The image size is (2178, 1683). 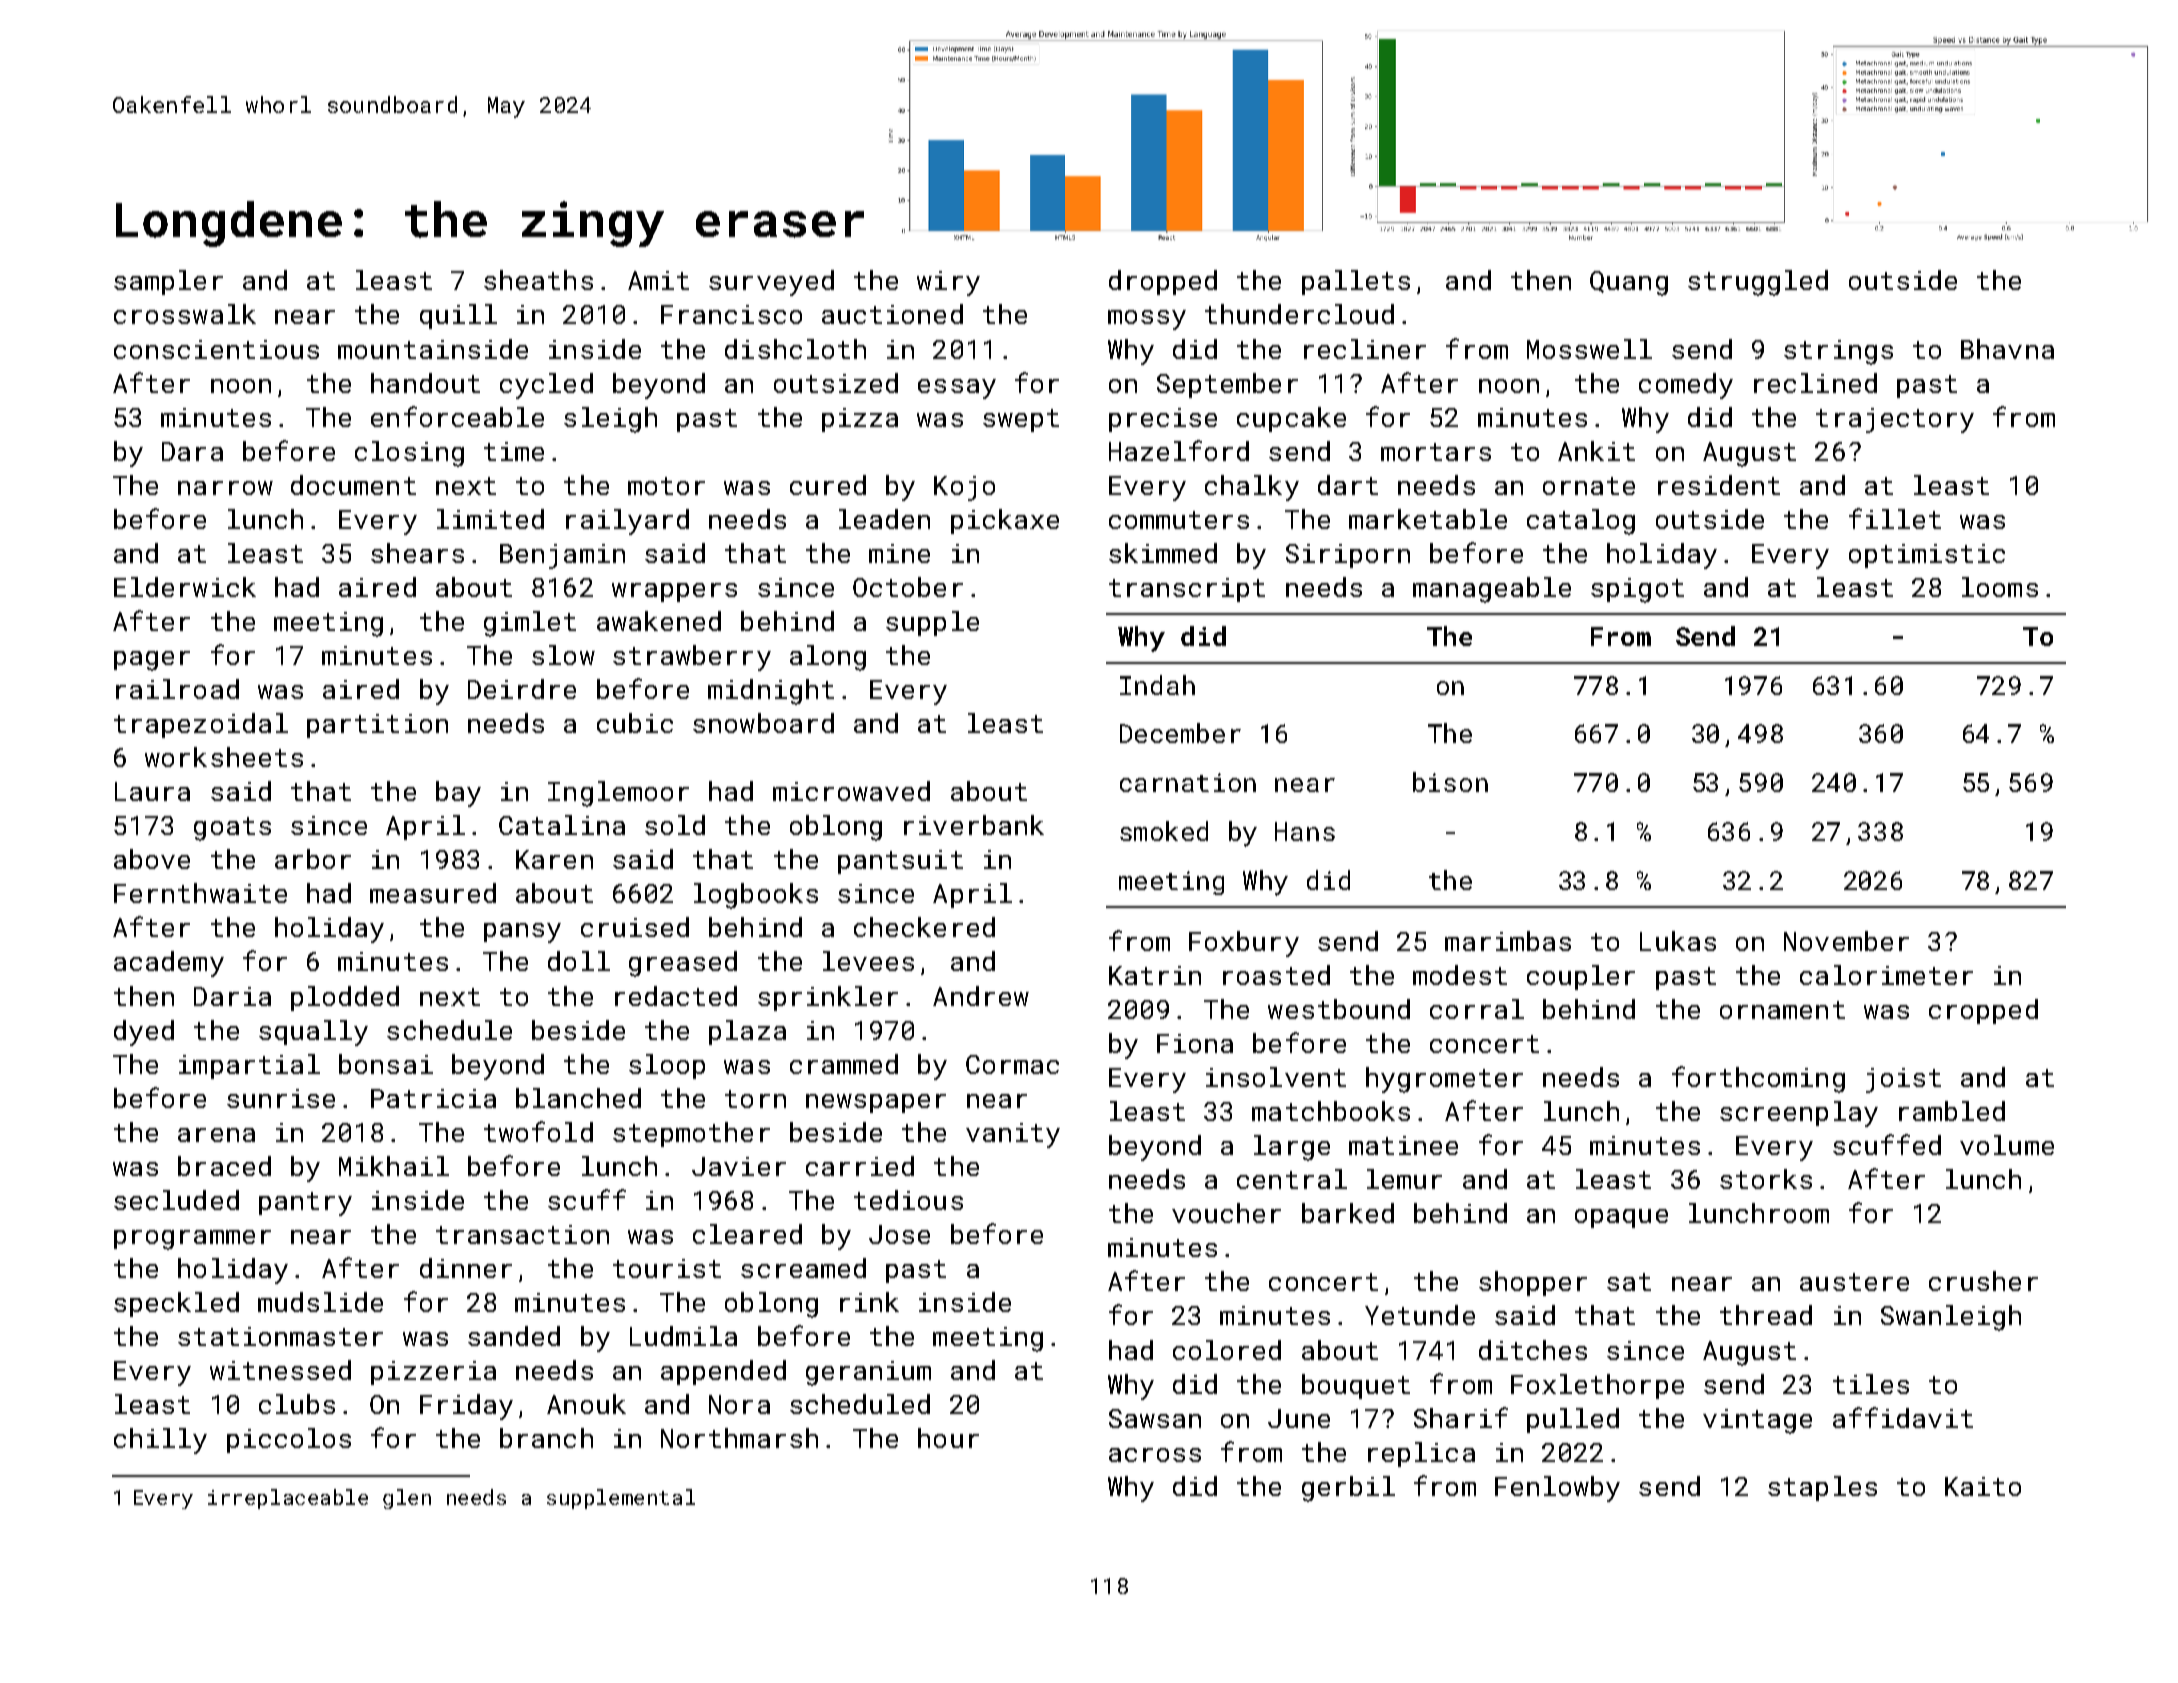 I want to click on pantsuit, so click(x=900, y=862).
